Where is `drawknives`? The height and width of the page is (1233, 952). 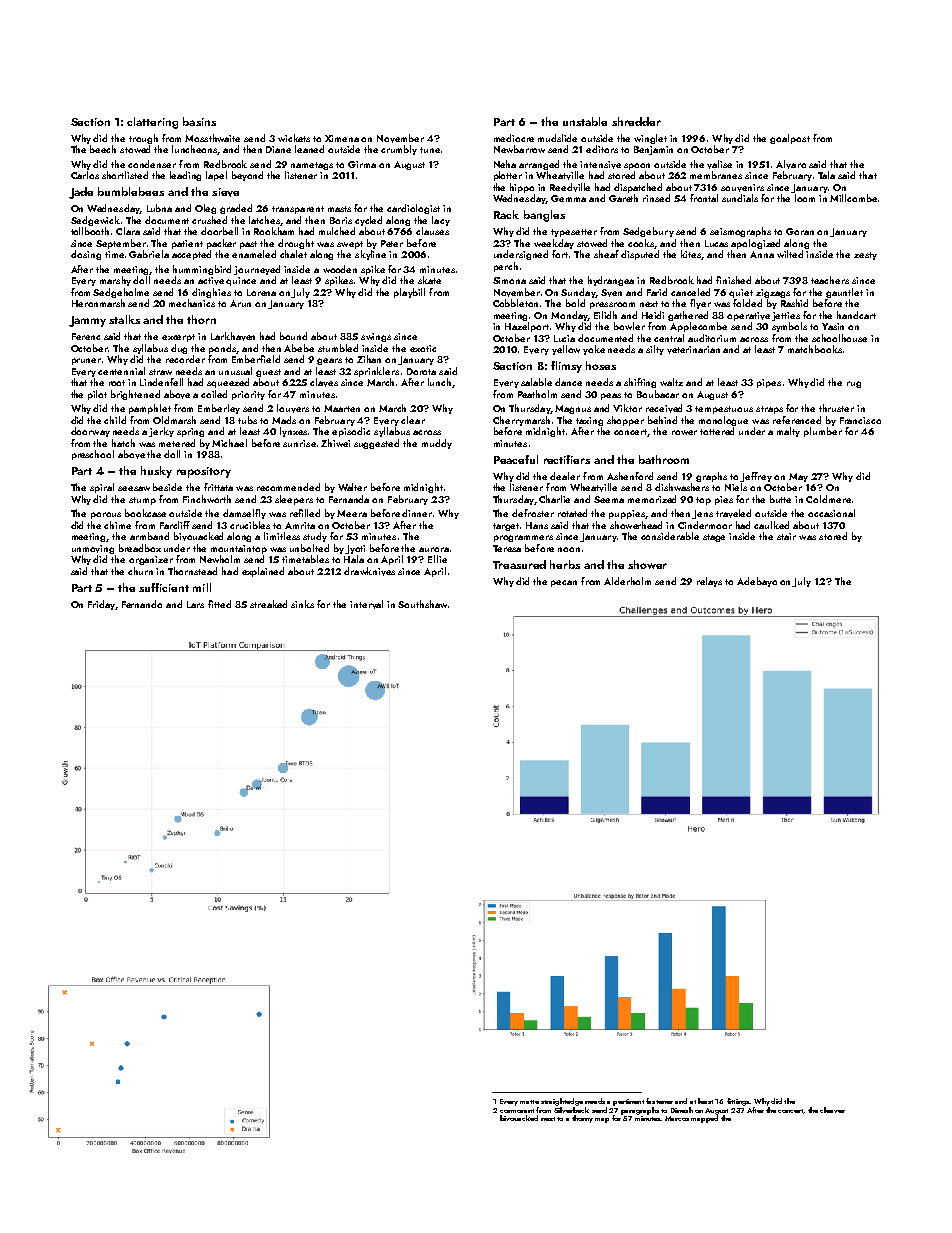
drawknives is located at coordinates (369, 571).
